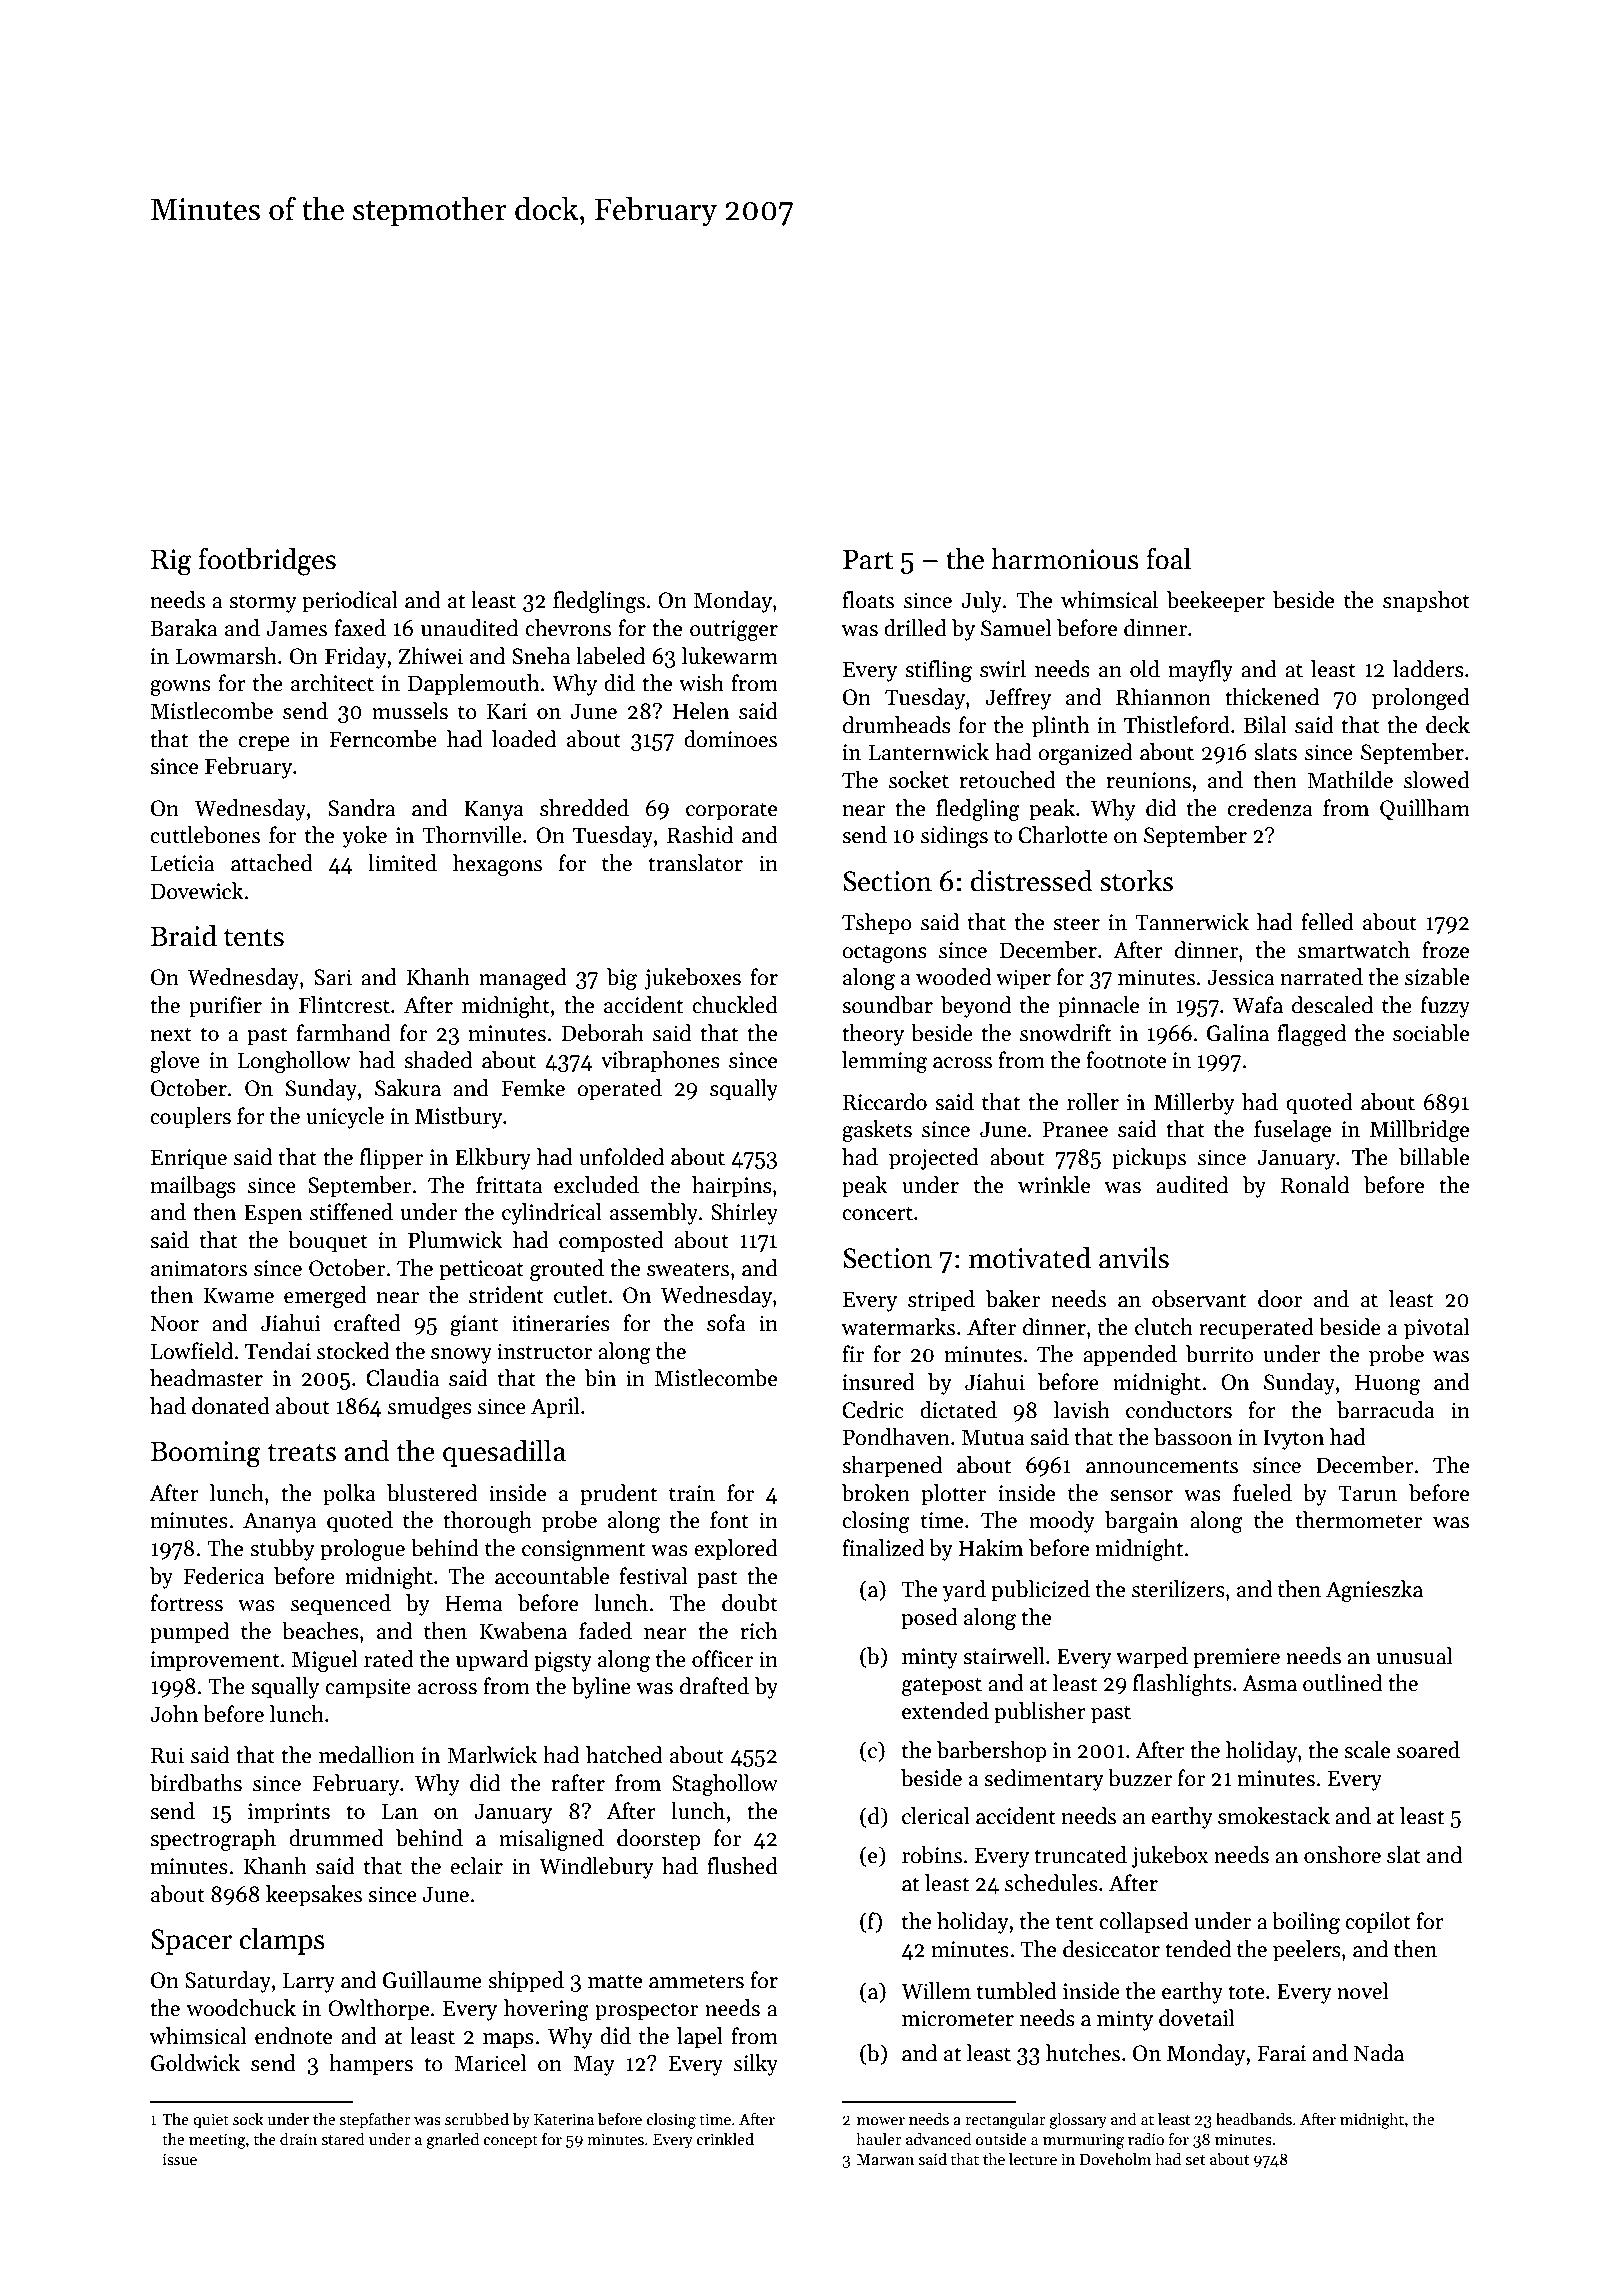 Image resolution: width=1620 pixels, height=2292 pixels. Describe the element at coordinates (1374, 1591) in the image. I see `Agnieszka` at that location.
